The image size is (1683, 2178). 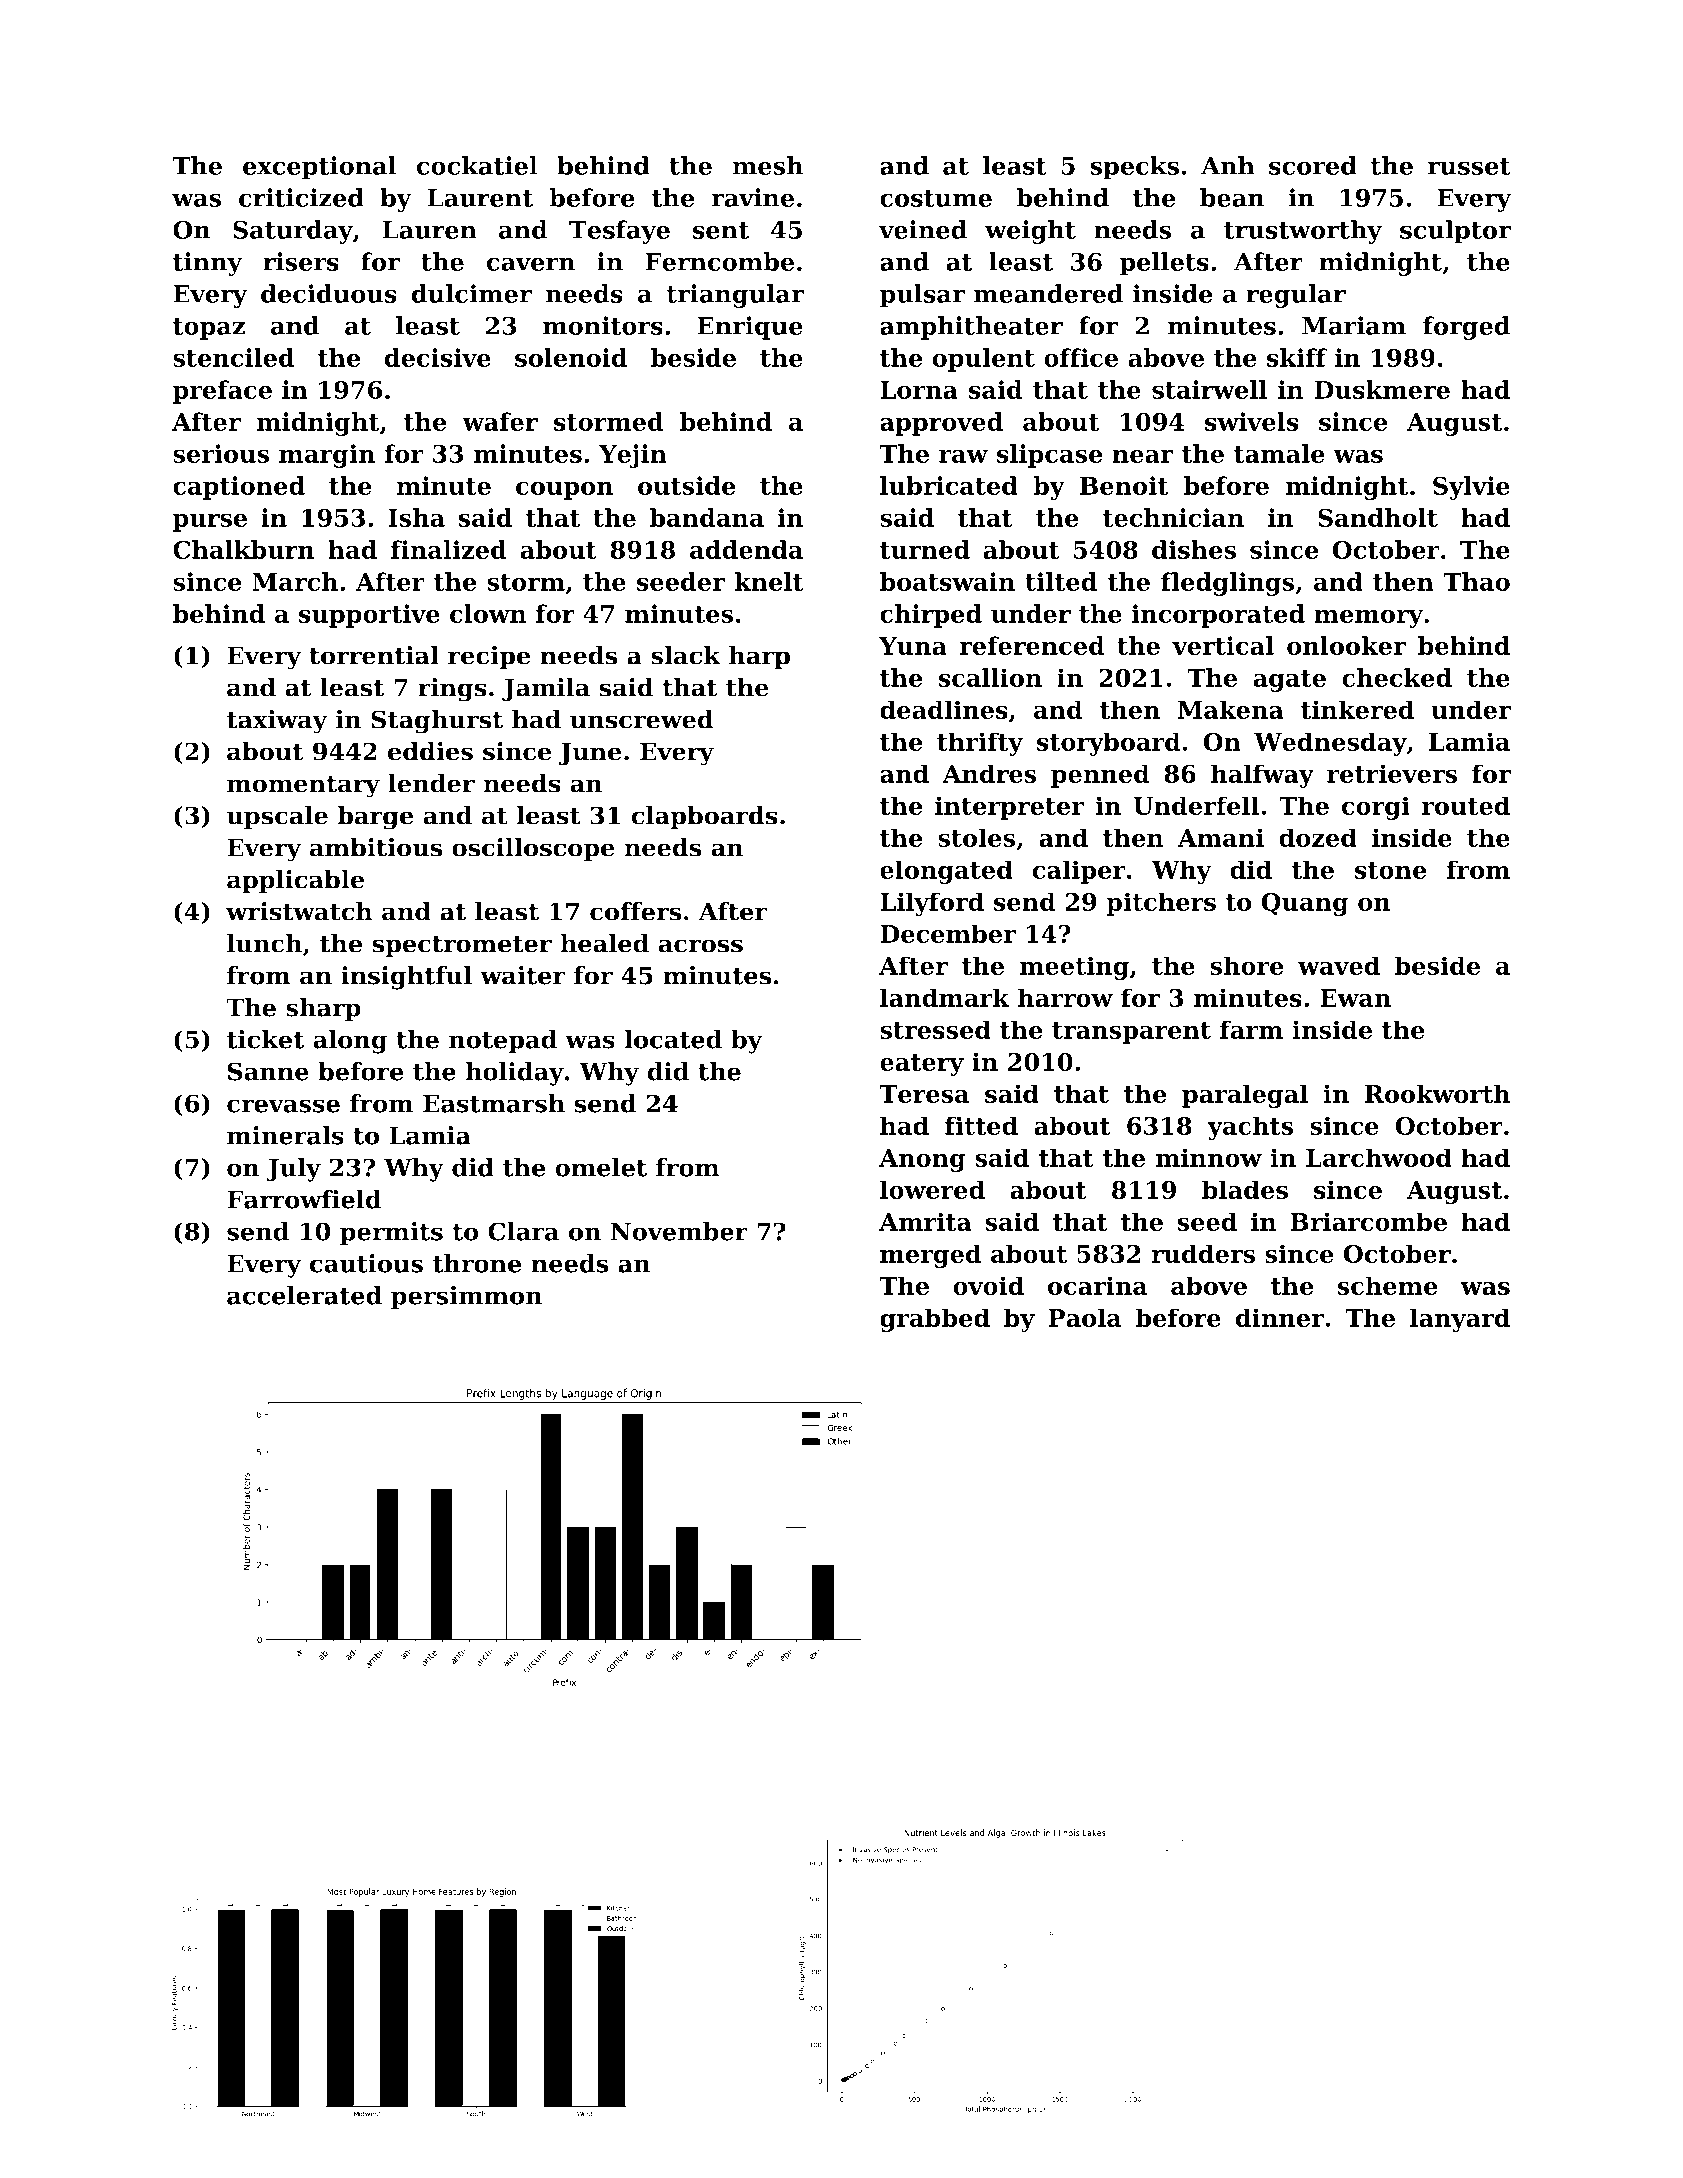 I want to click on Teresa, so click(x=924, y=1094).
